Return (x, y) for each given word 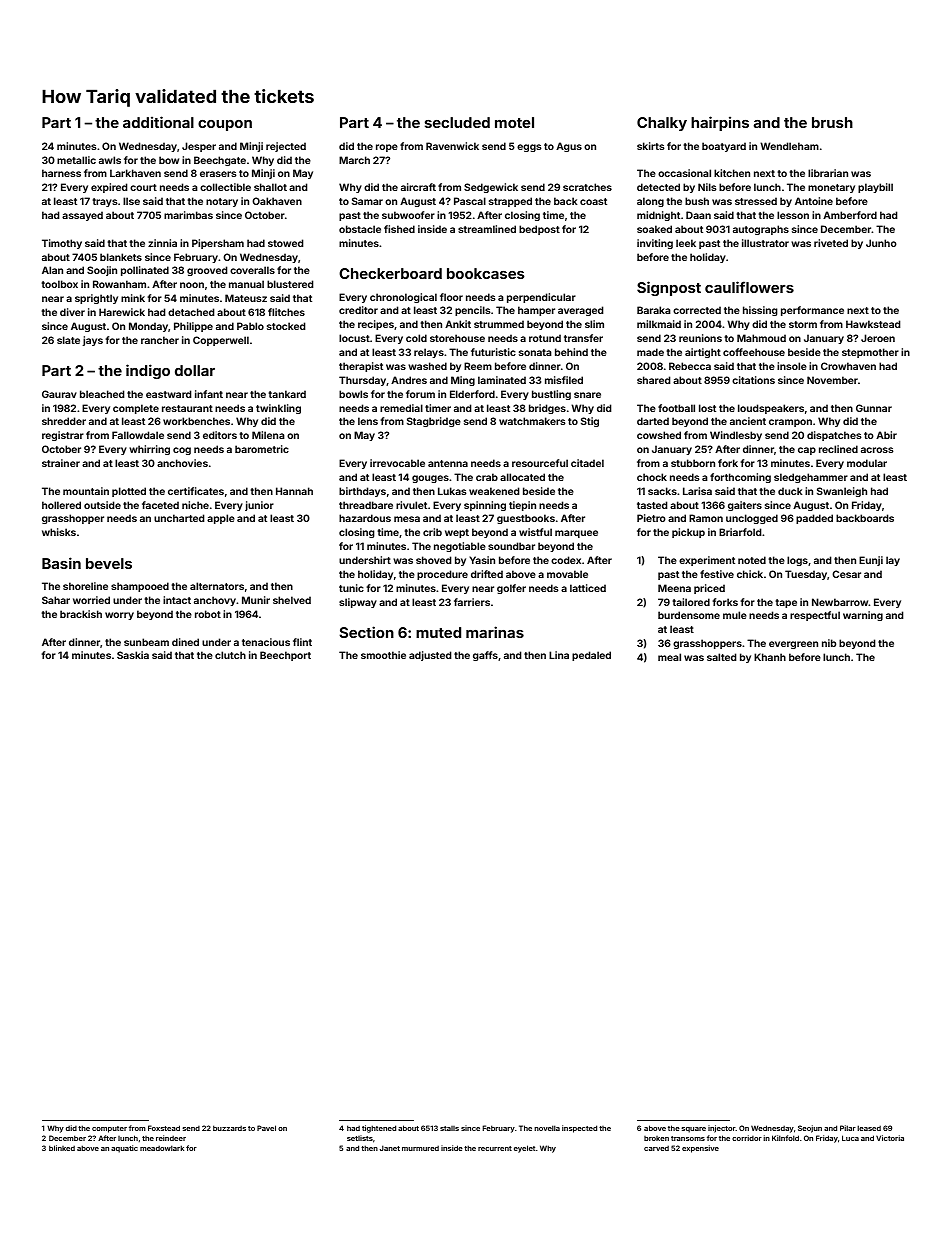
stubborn (693, 463)
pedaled (591, 656)
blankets (121, 257)
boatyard (724, 147)
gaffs (485, 656)
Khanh (770, 657)
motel (514, 122)
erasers (218, 174)
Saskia (133, 655)
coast (593, 201)
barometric (262, 449)
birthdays (362, 492)
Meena (674, 588)
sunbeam (146, 642)
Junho (881, 243)
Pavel (266, 1128)
